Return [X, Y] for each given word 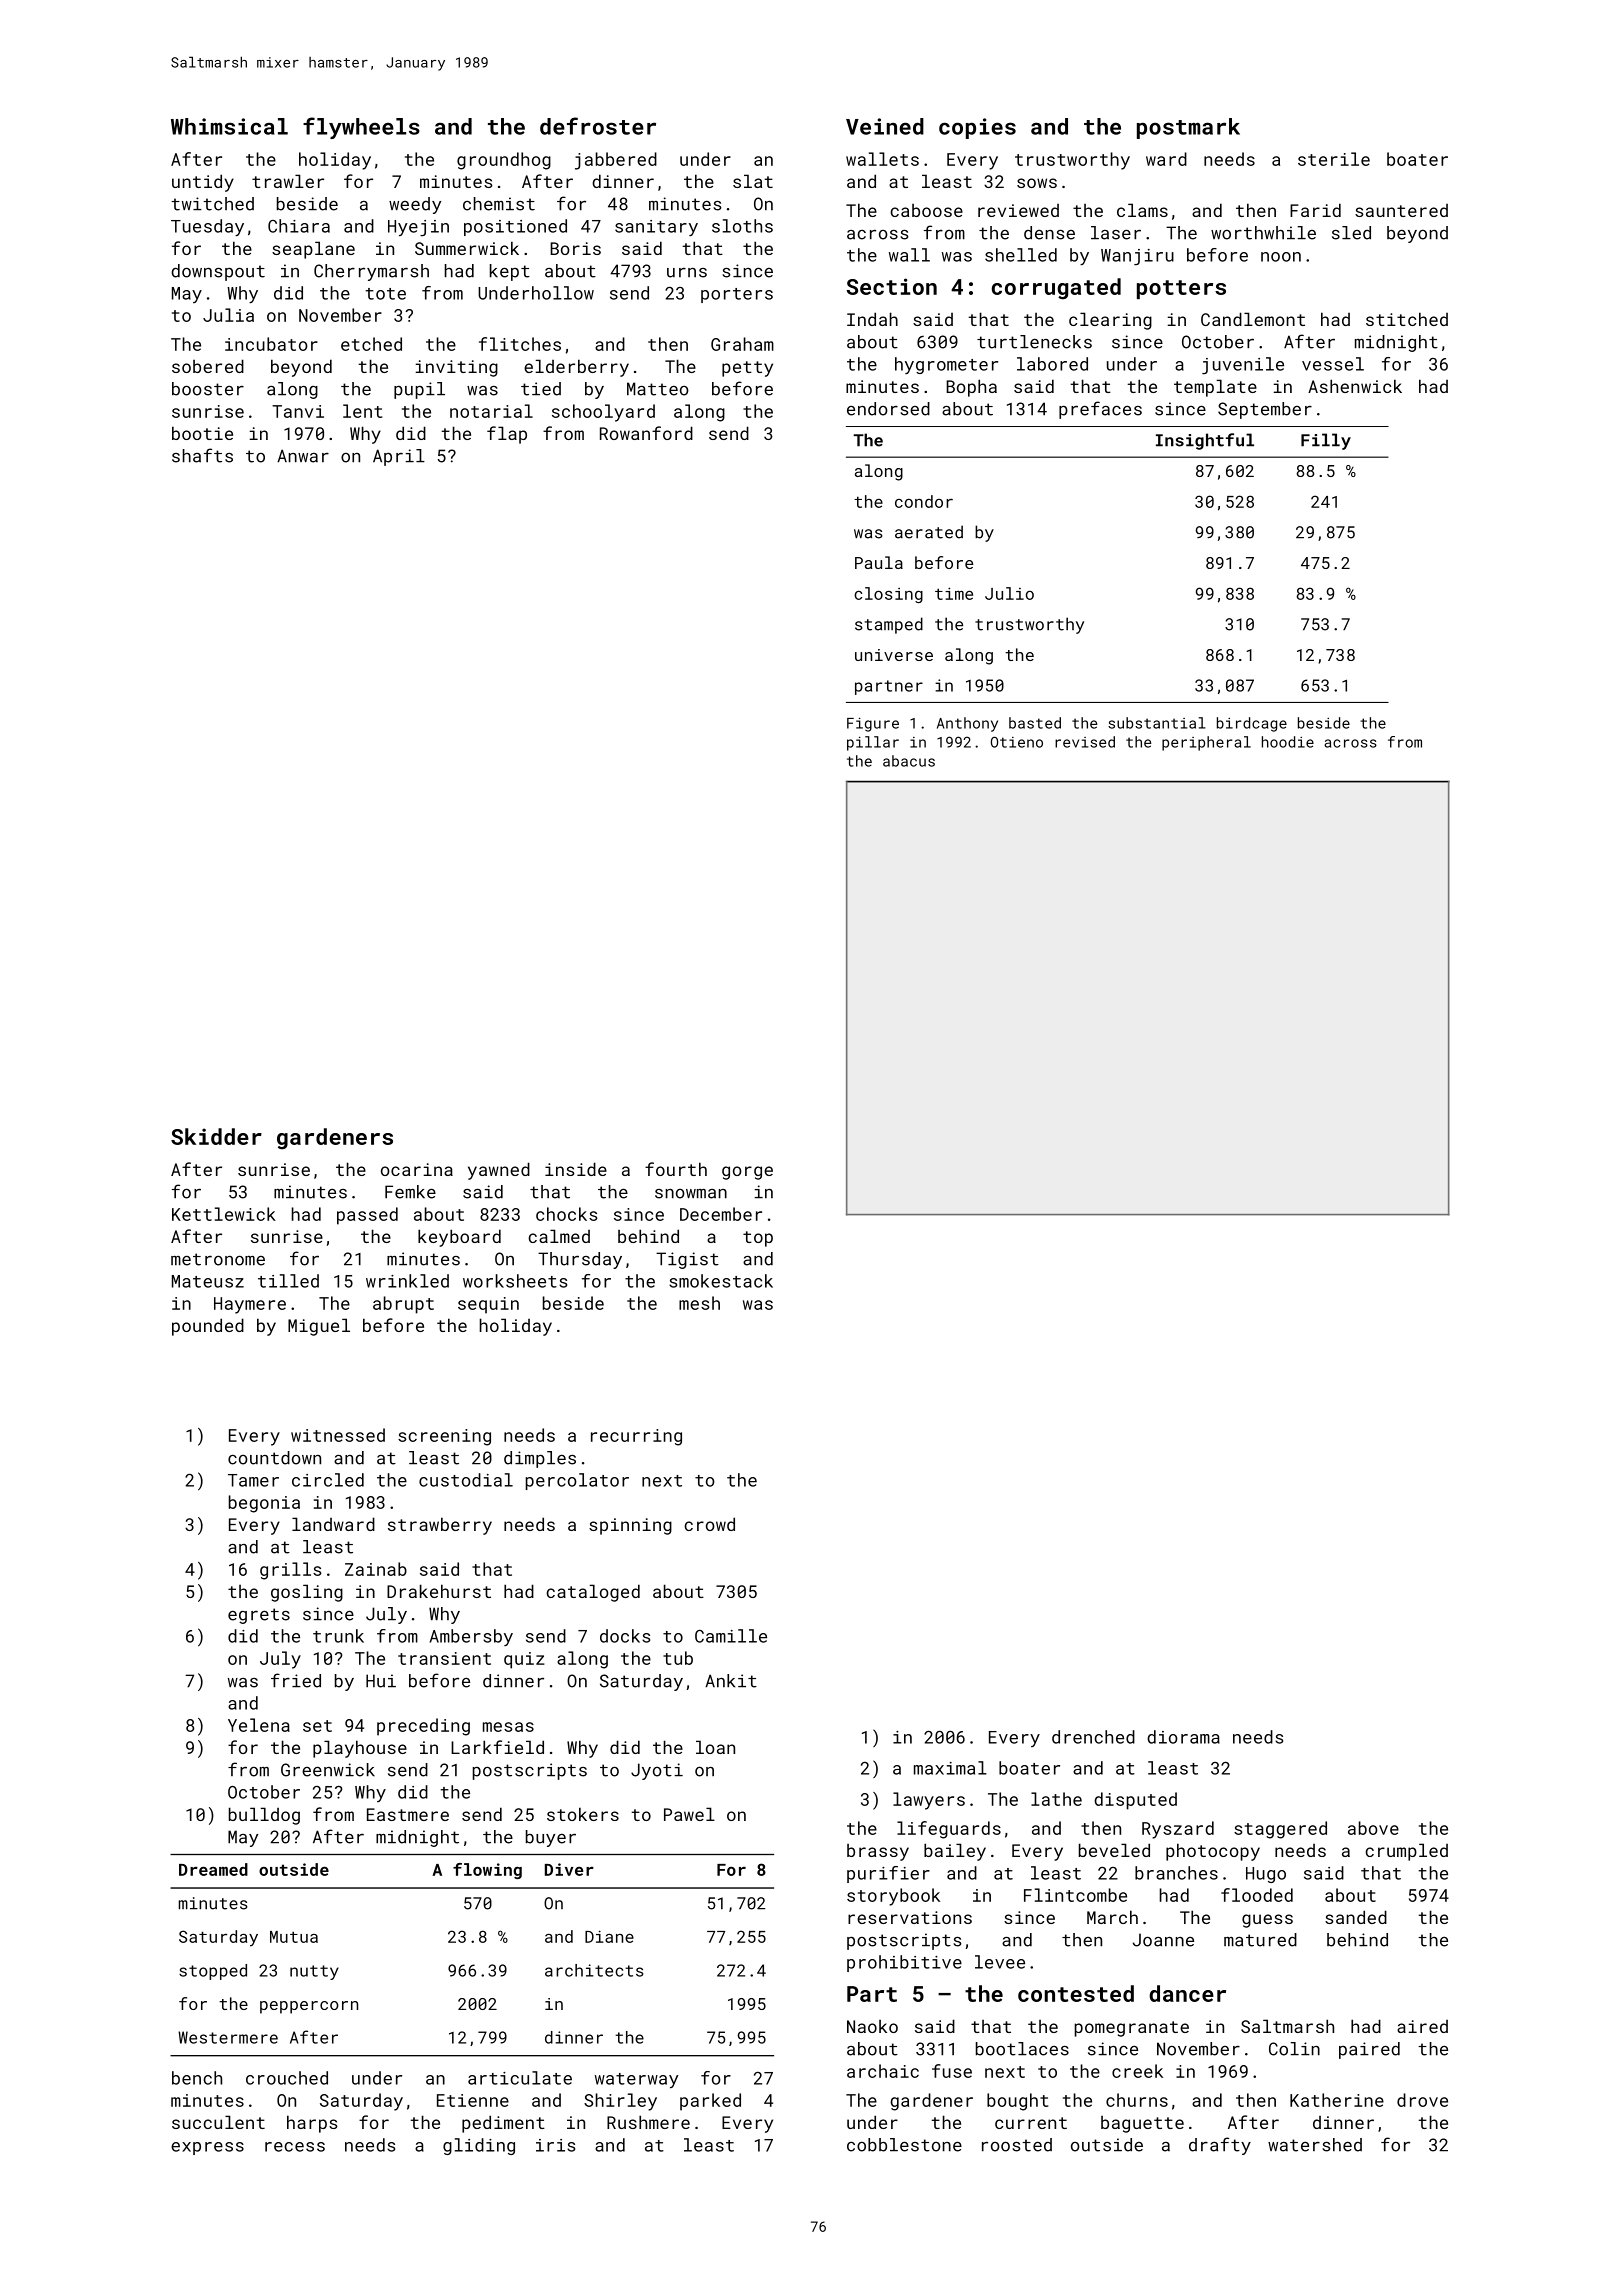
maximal [950, 1768]
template [1215, 388]
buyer [551, 1838]
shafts [202, 455]
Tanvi [298, 411]
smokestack [721, 1281]
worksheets [515, 1281]
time [954, 593]
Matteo [658, 389]
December [721, 1214]
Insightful [1205, 441]
